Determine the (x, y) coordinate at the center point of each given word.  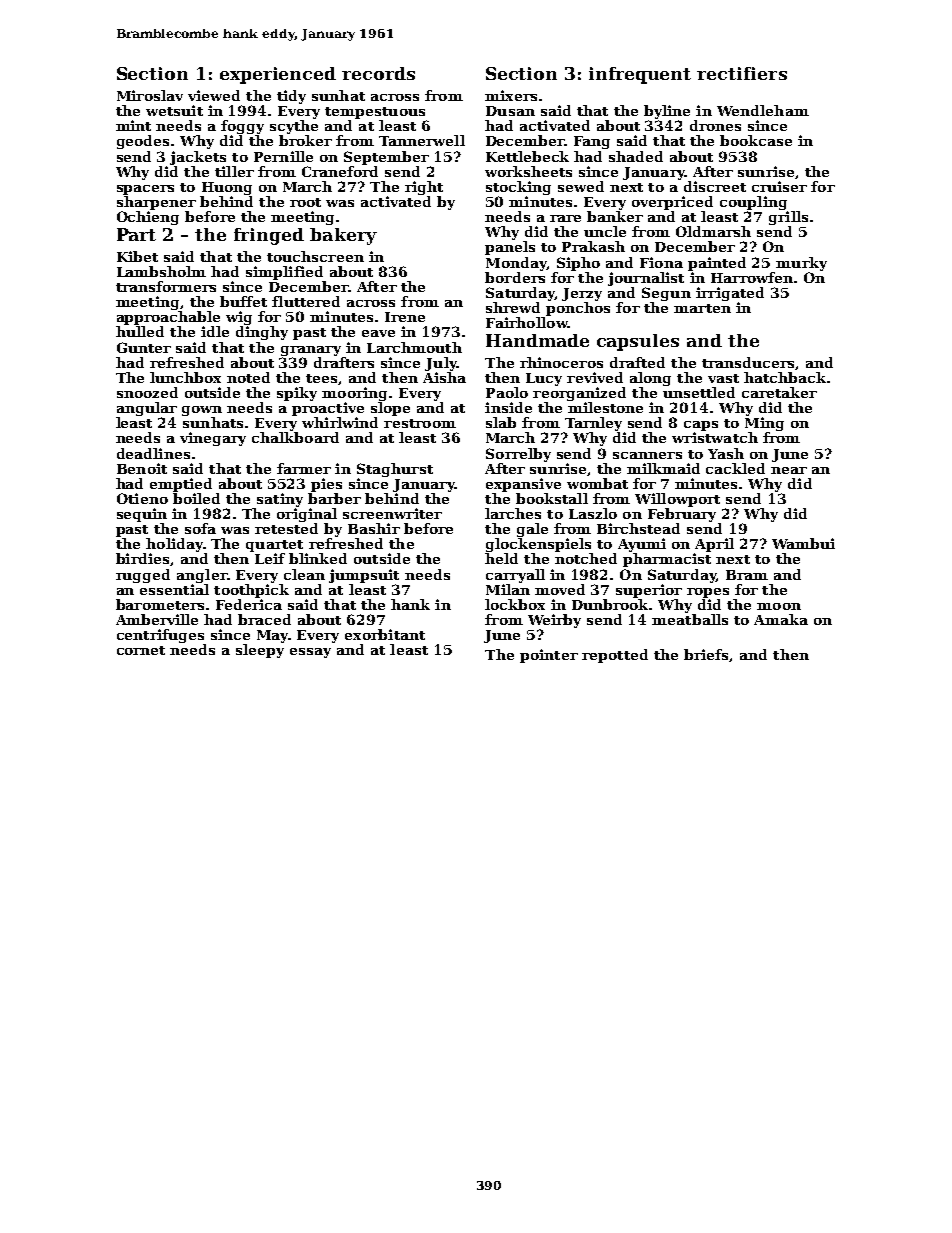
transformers (166, 286)
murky (801, 264)
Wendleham (763, 110)
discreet (715, 186)
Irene (405, 317)
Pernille (283, 156)
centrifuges (160, 636)
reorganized (579, 394)
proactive (328, 409)
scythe (294, 127)
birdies (142, 558)
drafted (637, 362)
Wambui (803, 543)
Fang (592, 142)
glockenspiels (538, 545)
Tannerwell (422, 140)
